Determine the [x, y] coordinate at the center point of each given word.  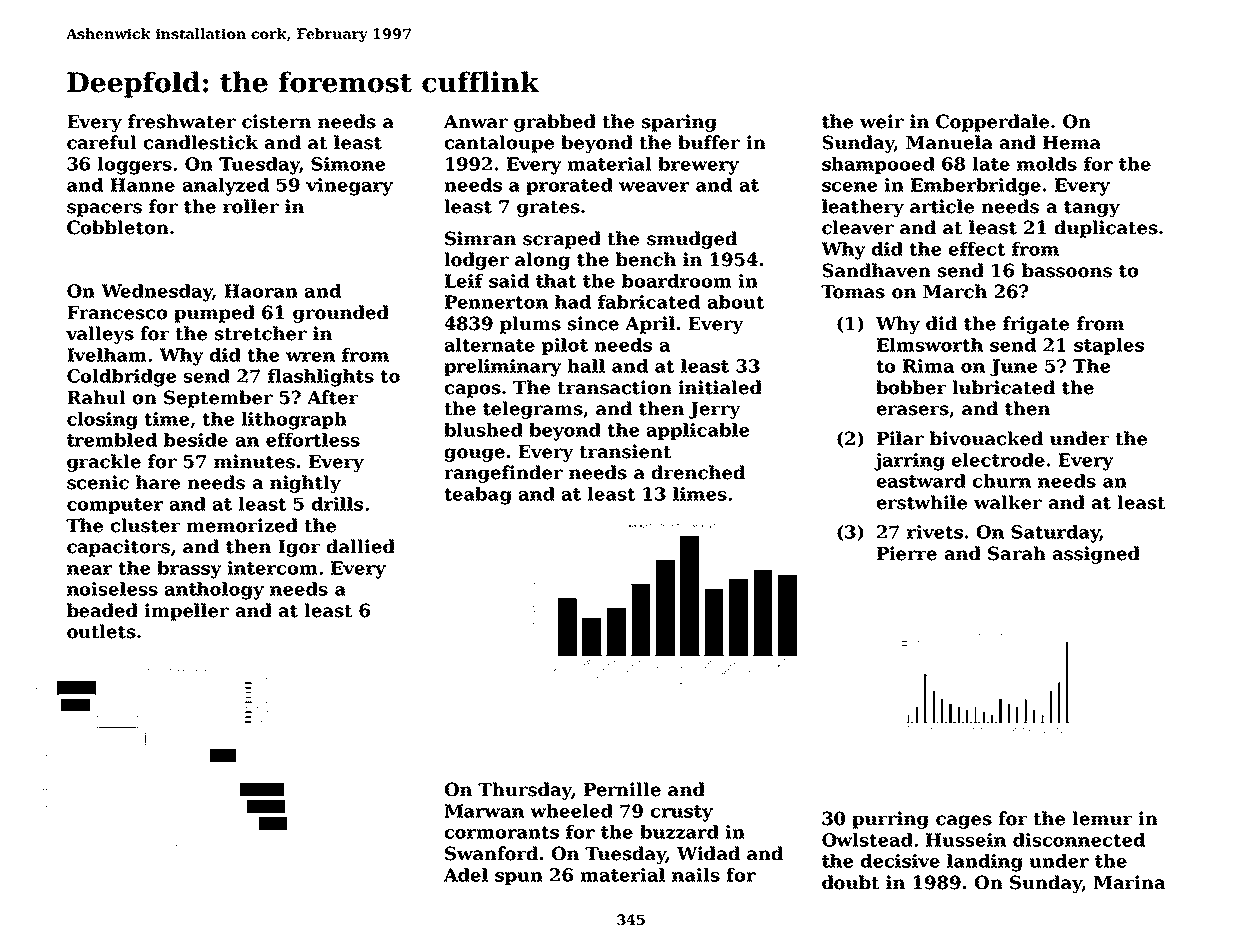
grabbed [555, 123]
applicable [697, 431]
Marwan [484, 811]
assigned [1096, 555]
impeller [186, 612]
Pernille [622, 789]
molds [1047, 164]
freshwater [182, 121]
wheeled [571, 811]
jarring [909, 462]
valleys [100, 335]
